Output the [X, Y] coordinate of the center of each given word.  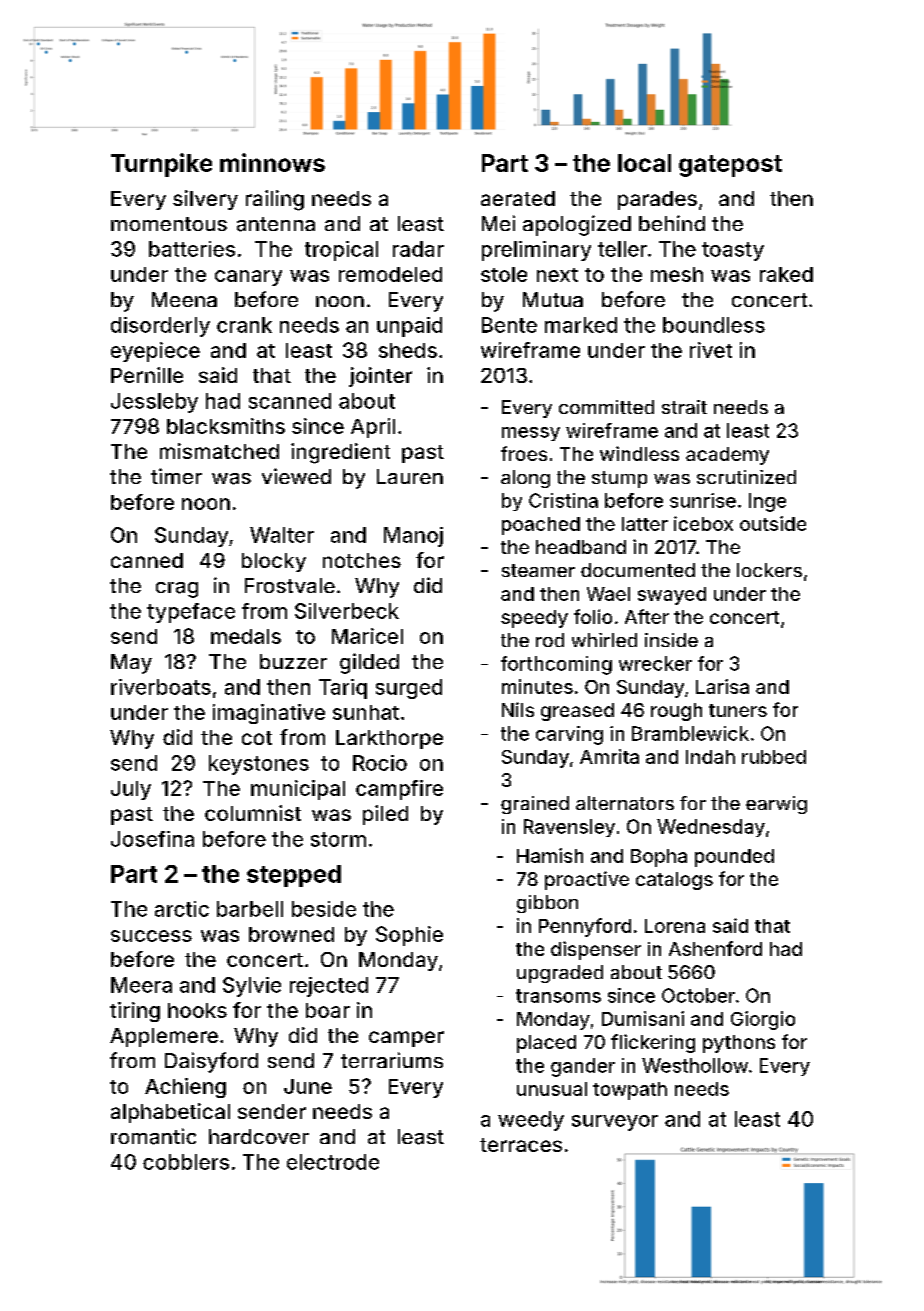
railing [275, 200]
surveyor [615, 1123]
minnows [272, 162]
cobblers [186, 1162]
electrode [333, 1162]
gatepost [730, 166]
